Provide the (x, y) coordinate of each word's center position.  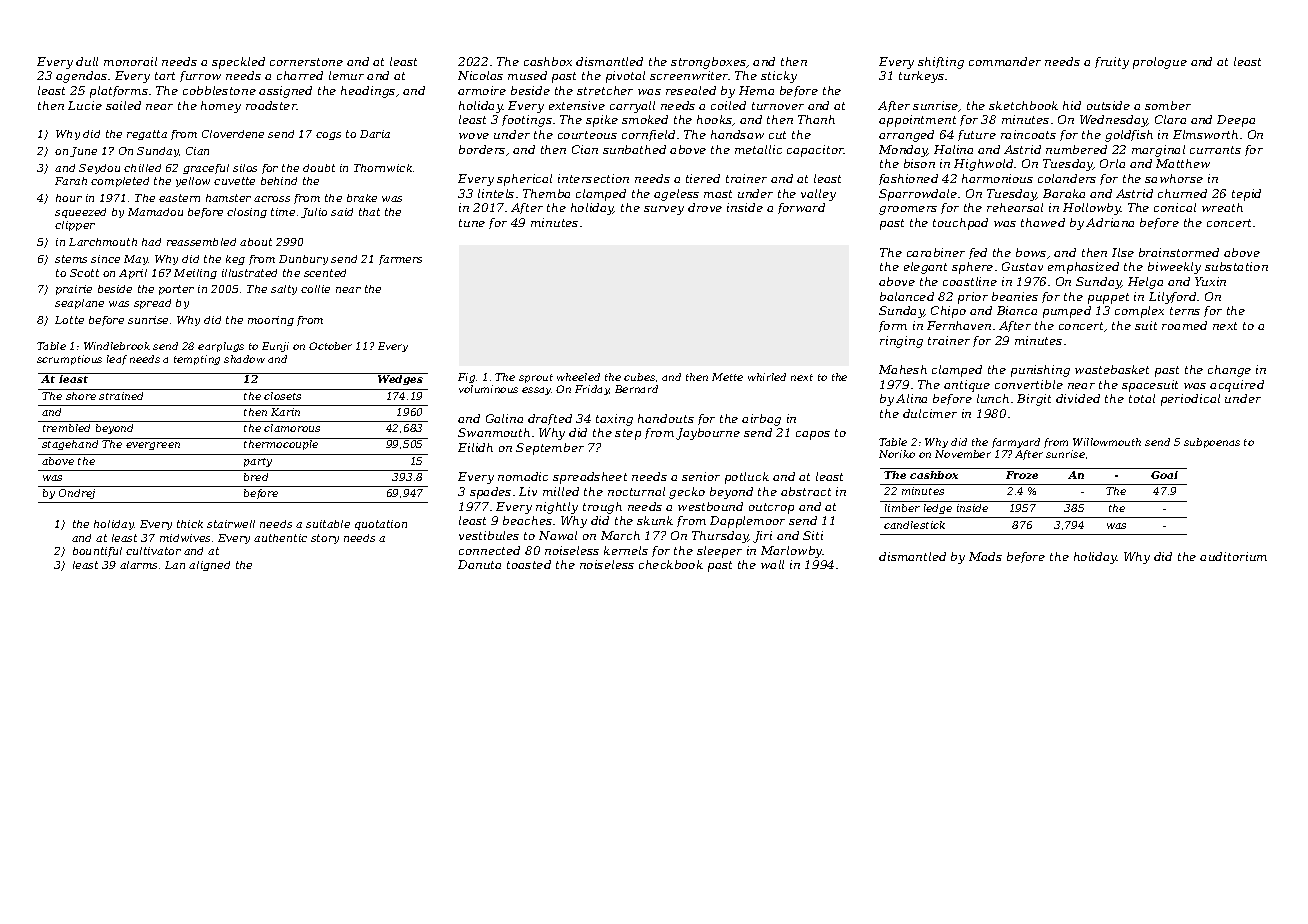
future (977, 135)
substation (1236, 266)
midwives (185, 538)
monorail (130, 61)
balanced (907, 296)
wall (772, 564)
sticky (779, 77)
